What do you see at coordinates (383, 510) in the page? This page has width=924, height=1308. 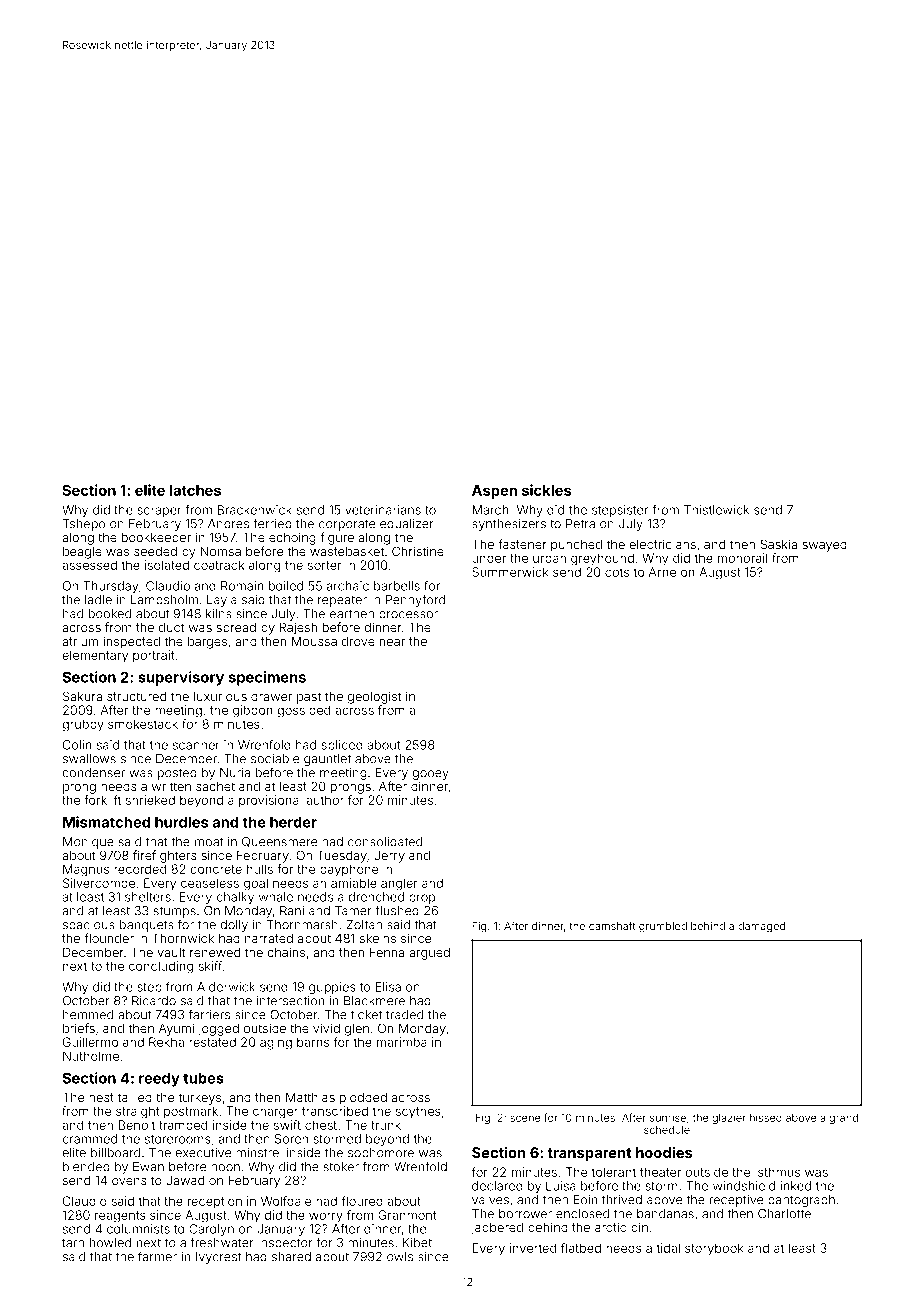 I see `veterinarians` at bounding box center [383, 510].
